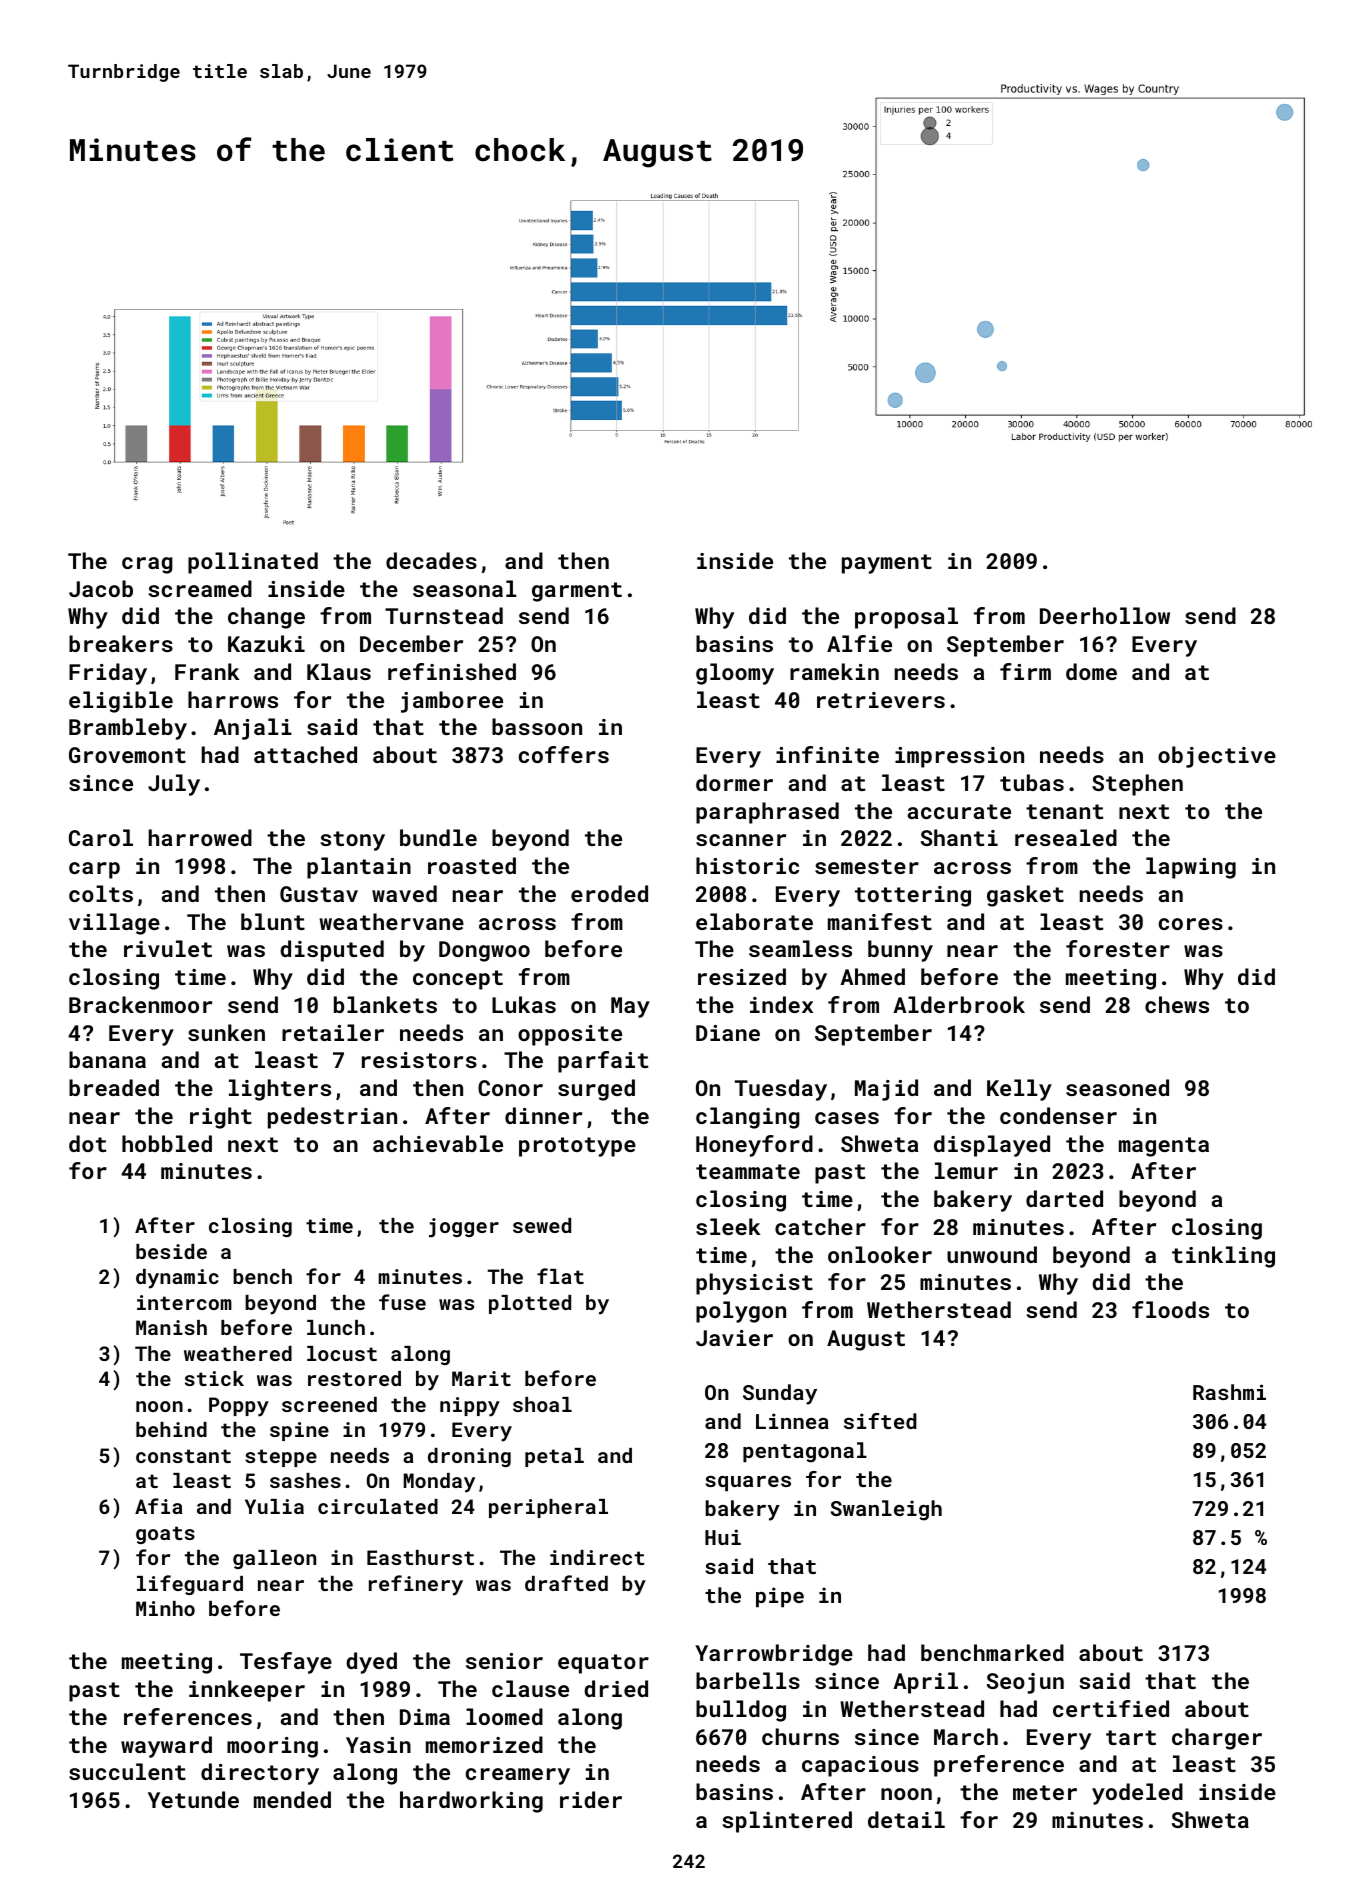  What do you see at coordinates (253, 563) in the screenshot?
I see `pollinated` at bounding box center [253, 563].
